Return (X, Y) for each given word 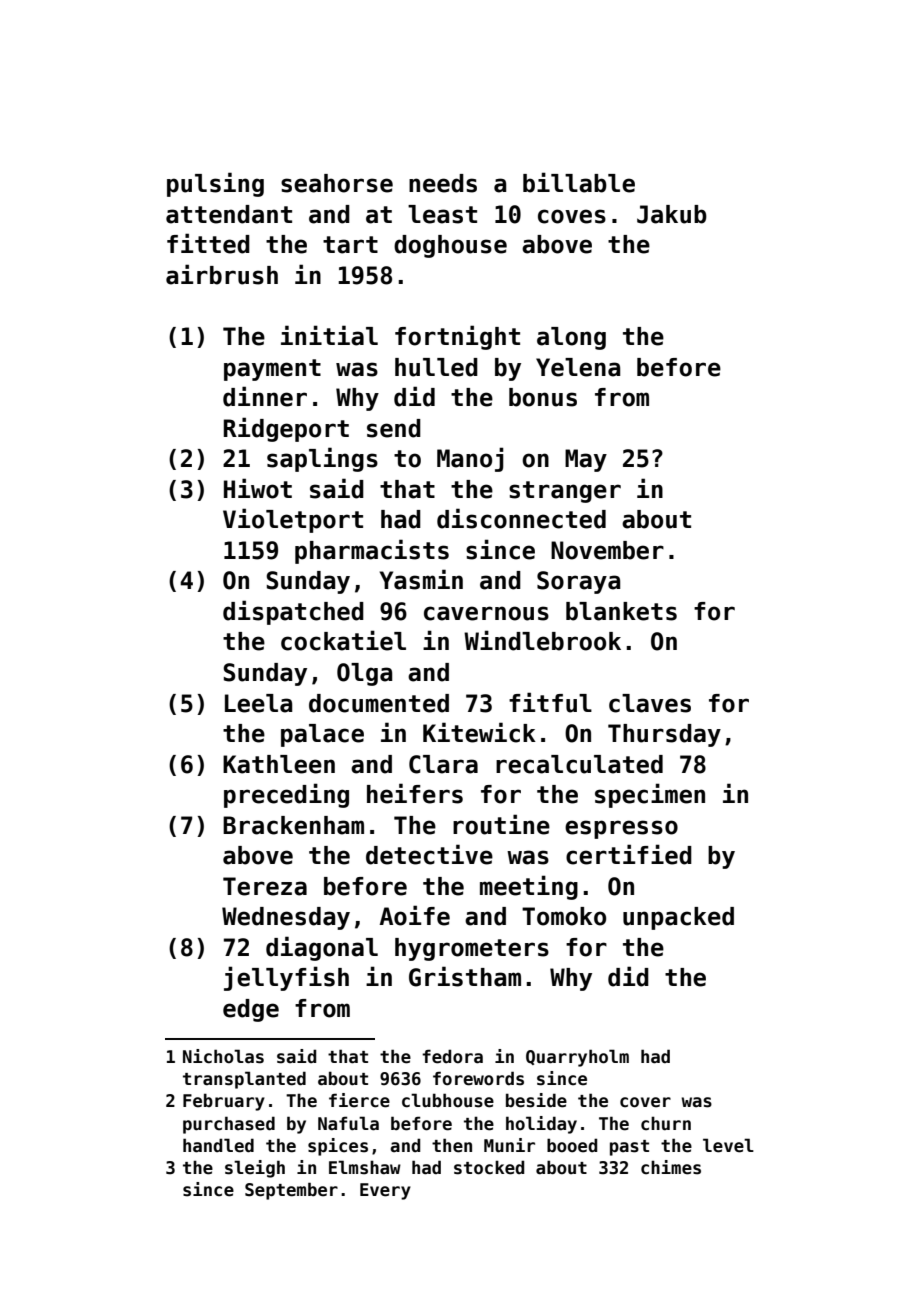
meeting (529, 887)
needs (443, 183)
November (607, 550)
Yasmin (421, 579)
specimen (650, 795)
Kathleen (279, 764)
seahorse (337, 183)
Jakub (672, 214)
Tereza (265, 886)
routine (501, 824)
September (291, 1191)
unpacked (678, 918)
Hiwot (258, 488)
